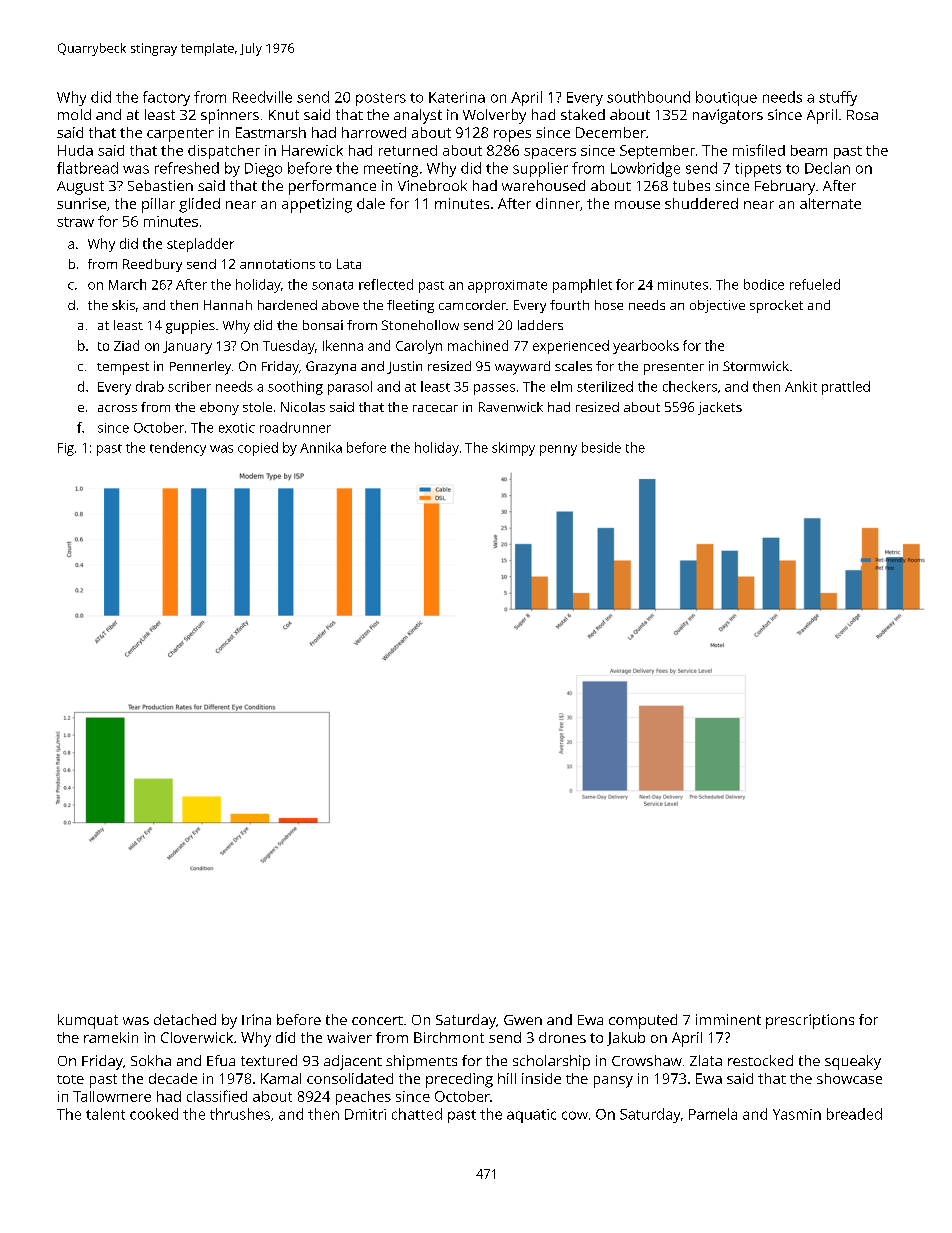 This screenshot has height=1233, width=952. I want to click on prescriptions, so click(810, 1021).
